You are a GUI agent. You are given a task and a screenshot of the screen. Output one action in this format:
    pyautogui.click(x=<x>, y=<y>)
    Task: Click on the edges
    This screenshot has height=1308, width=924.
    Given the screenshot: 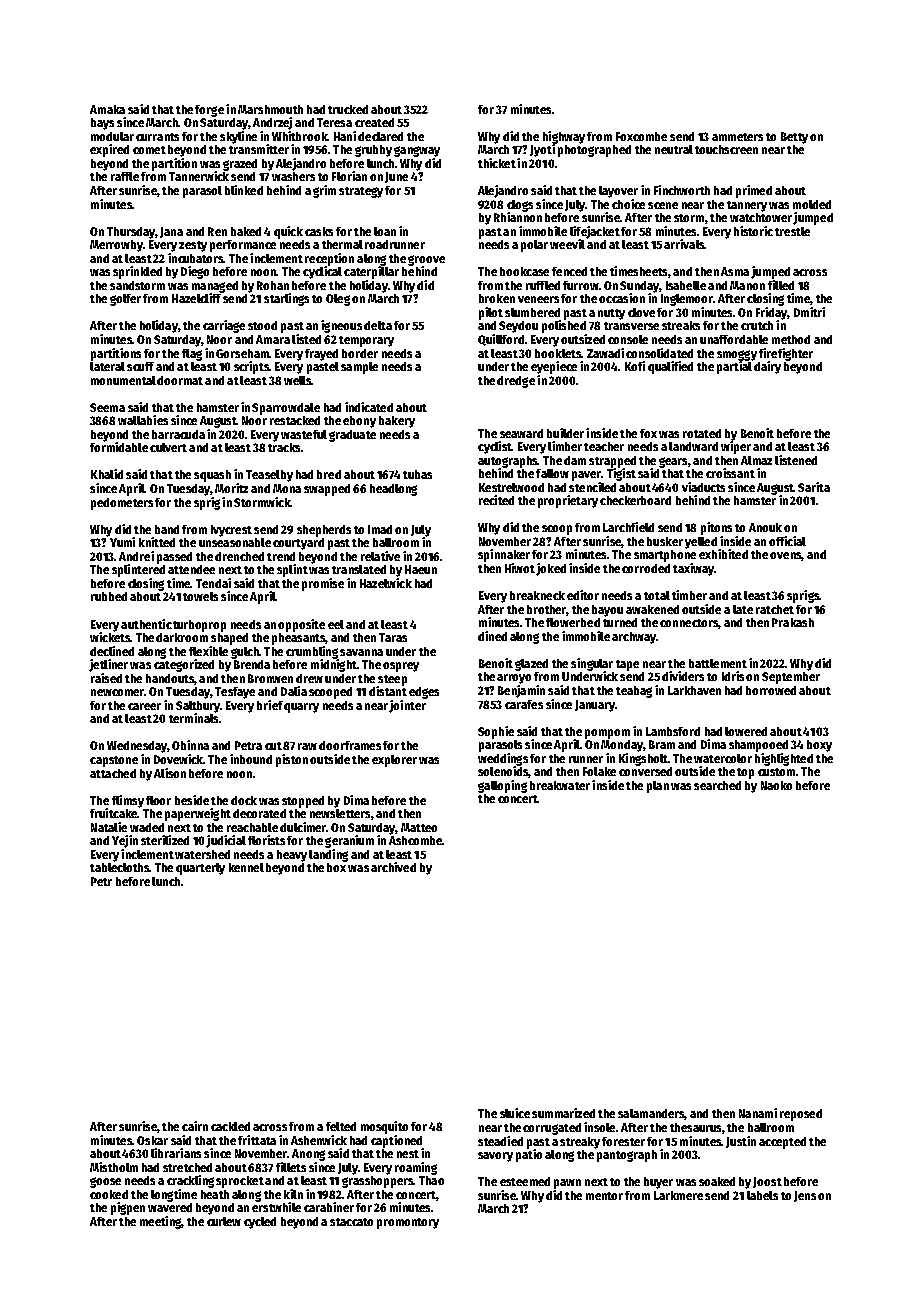 What is the action you would take?
    pyautogui.click(x=424, y=693)
